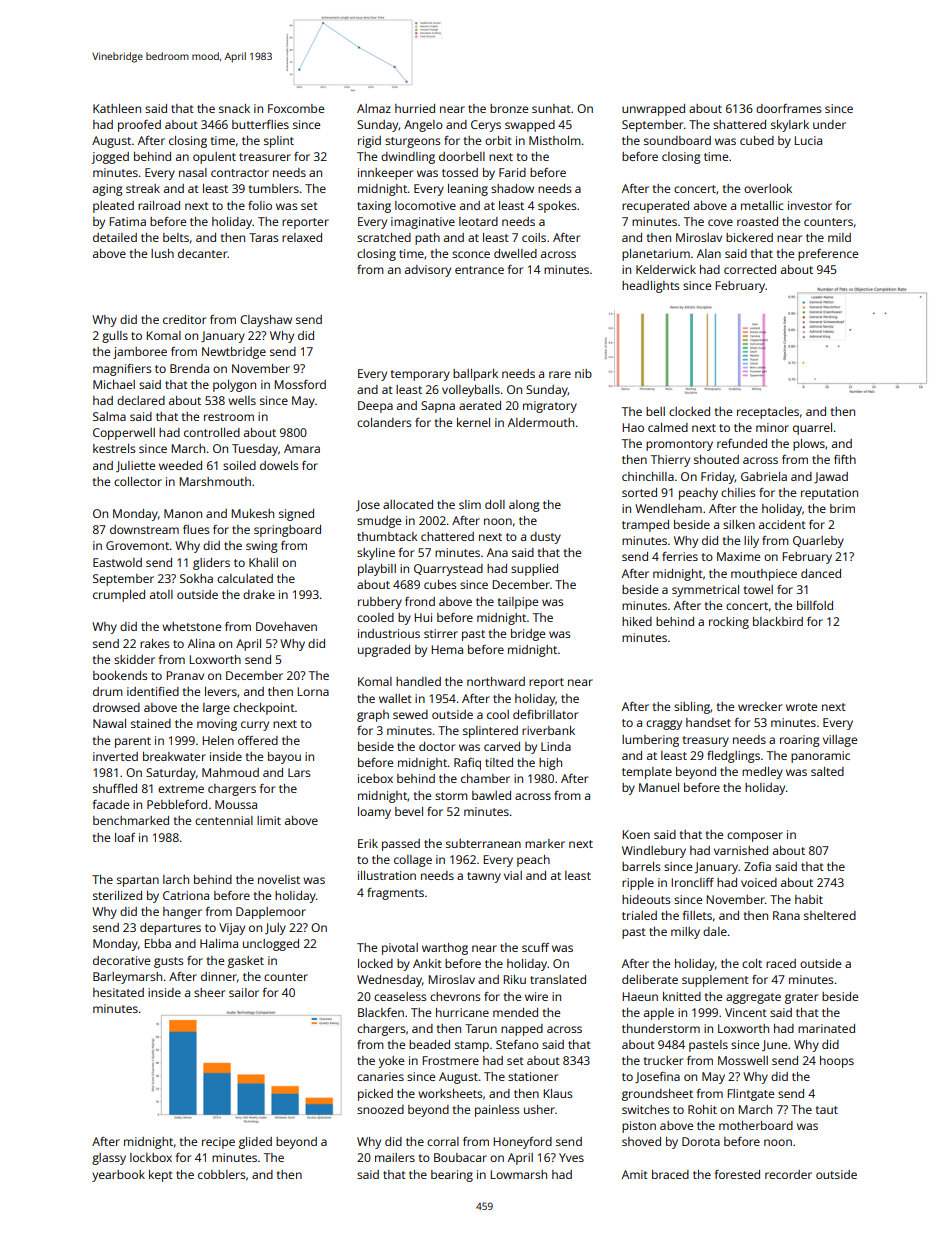  What do you see at coordinates (499, 762) in the screenshot?
I see `tilted` at bounding box center [499, 762].
